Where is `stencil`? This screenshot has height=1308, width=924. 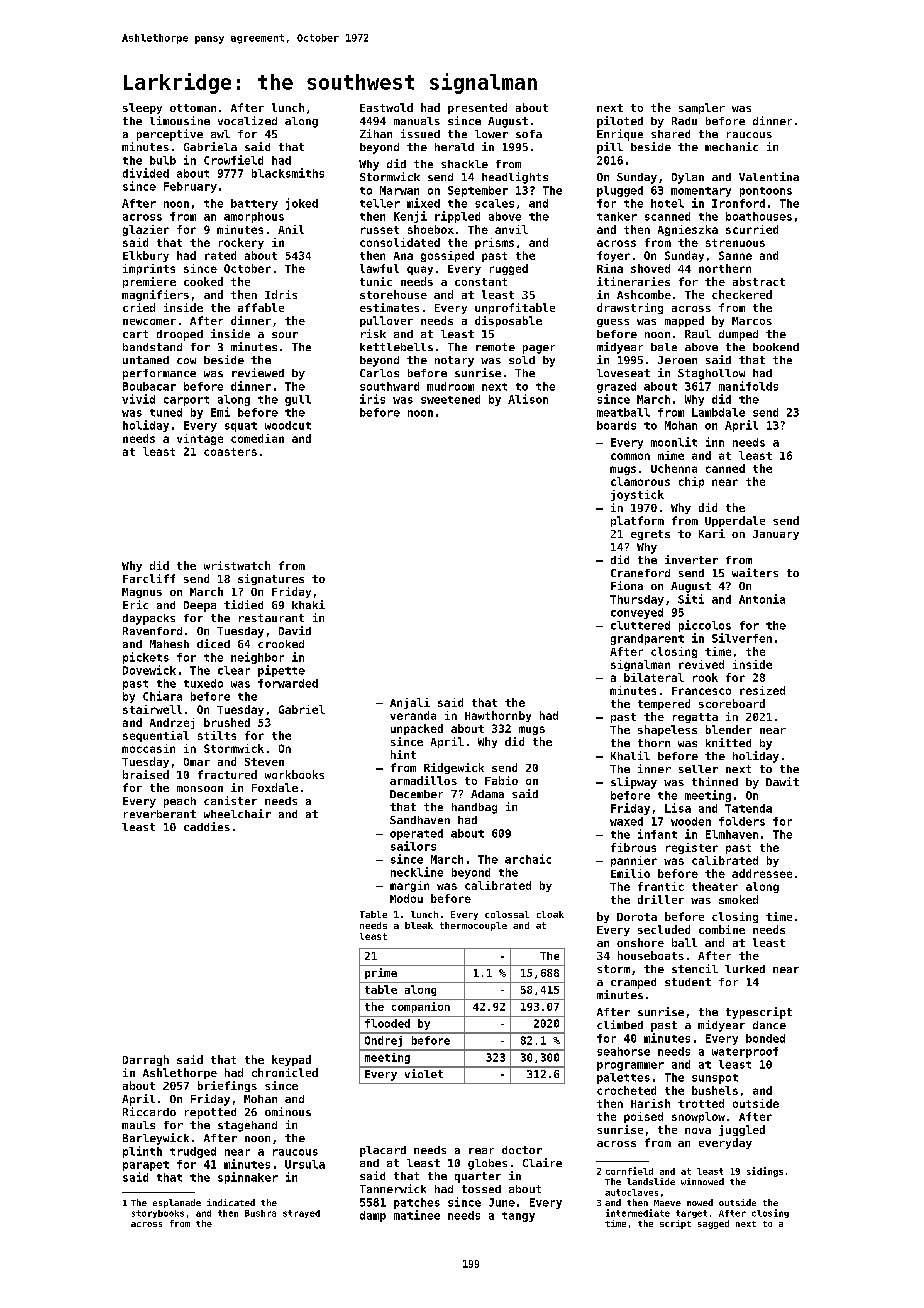 stencil is located at coordinates (695, 968).
